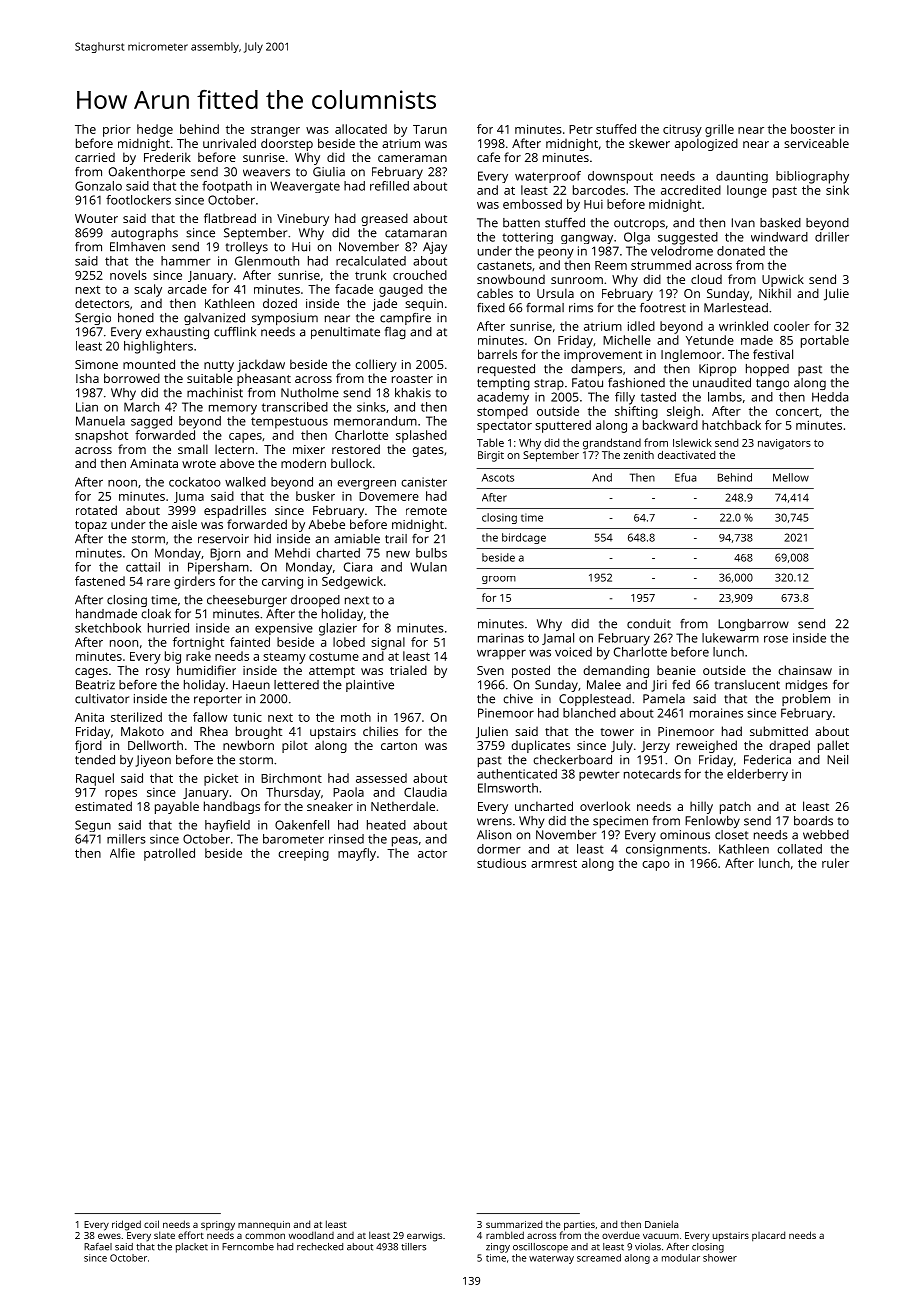  What do you see at coordinates (548, 177) in the document?
I see `waterproof` at bounding box center [548, 177].
